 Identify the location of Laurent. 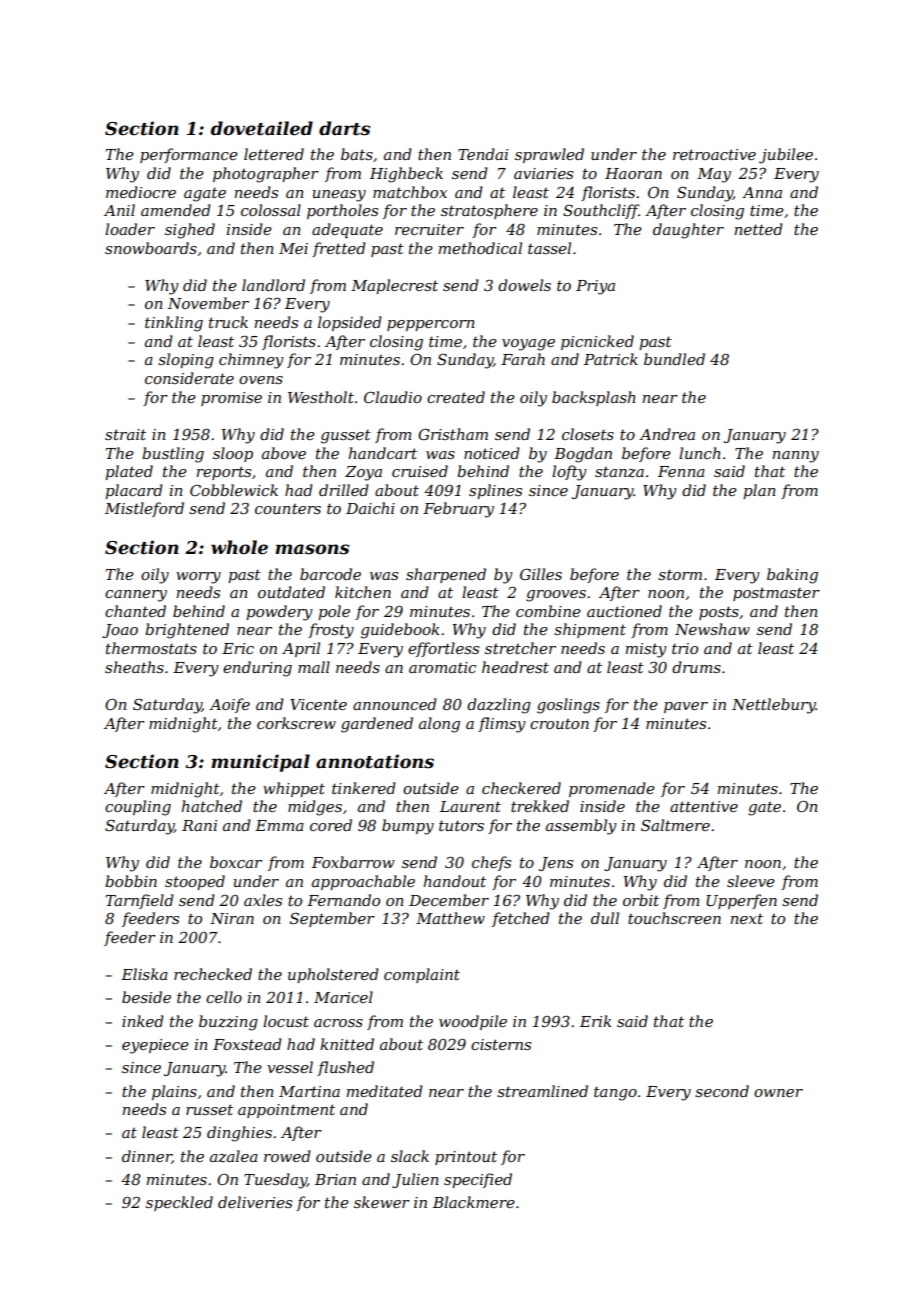
(470, 806).
